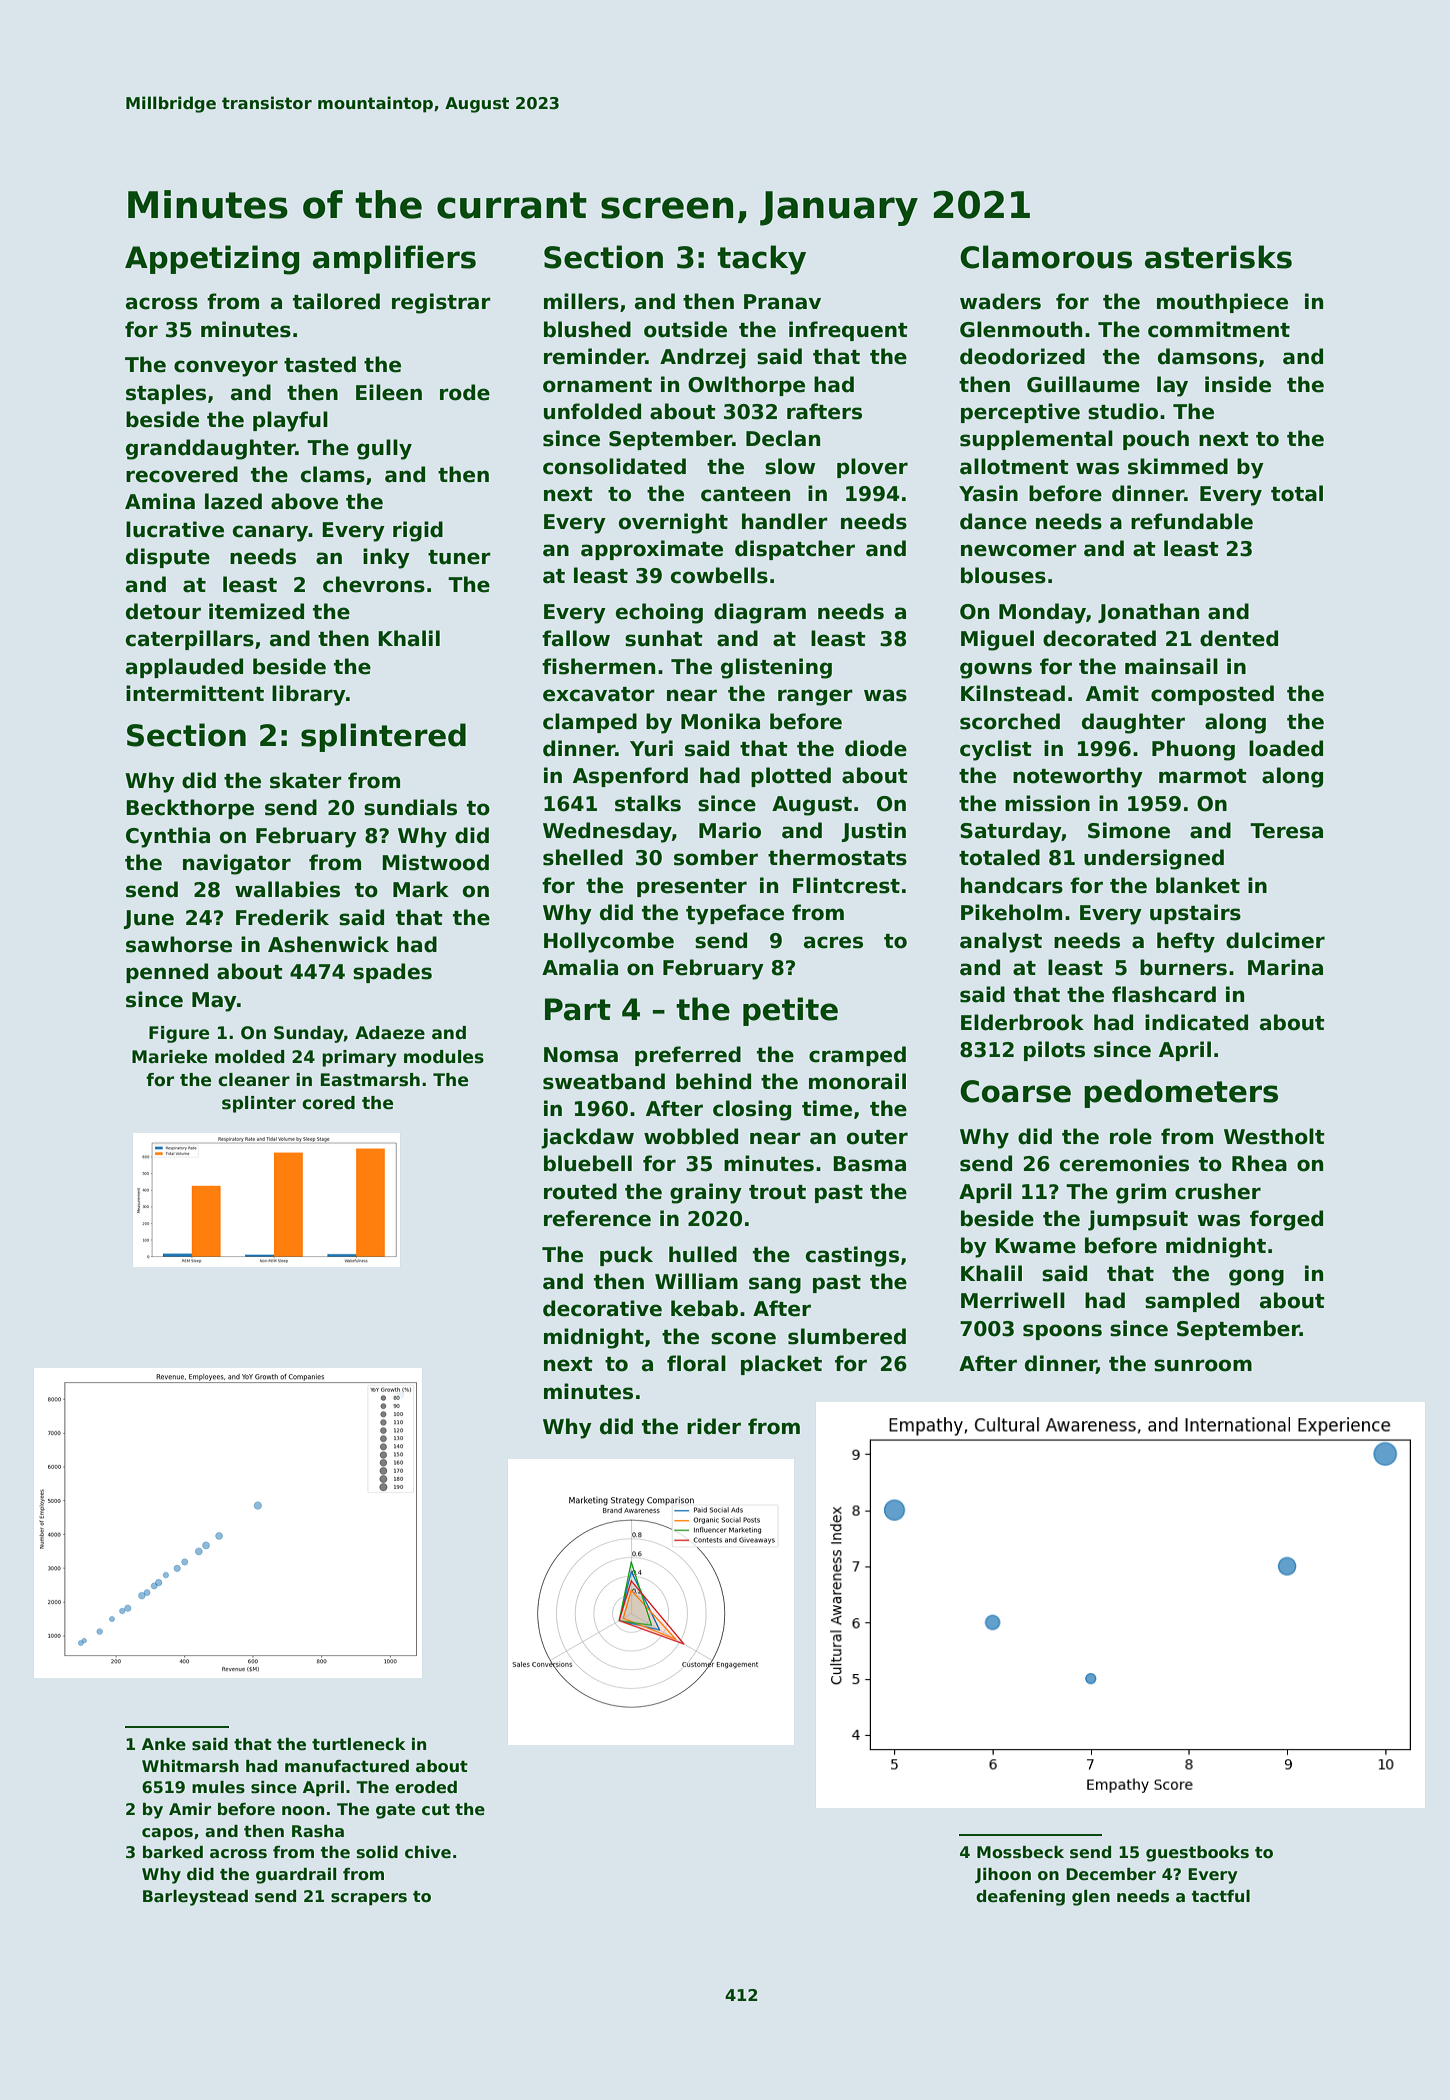 This document has height=2100, width=1450. I want to click on dispatcher, so click(795, 550).
